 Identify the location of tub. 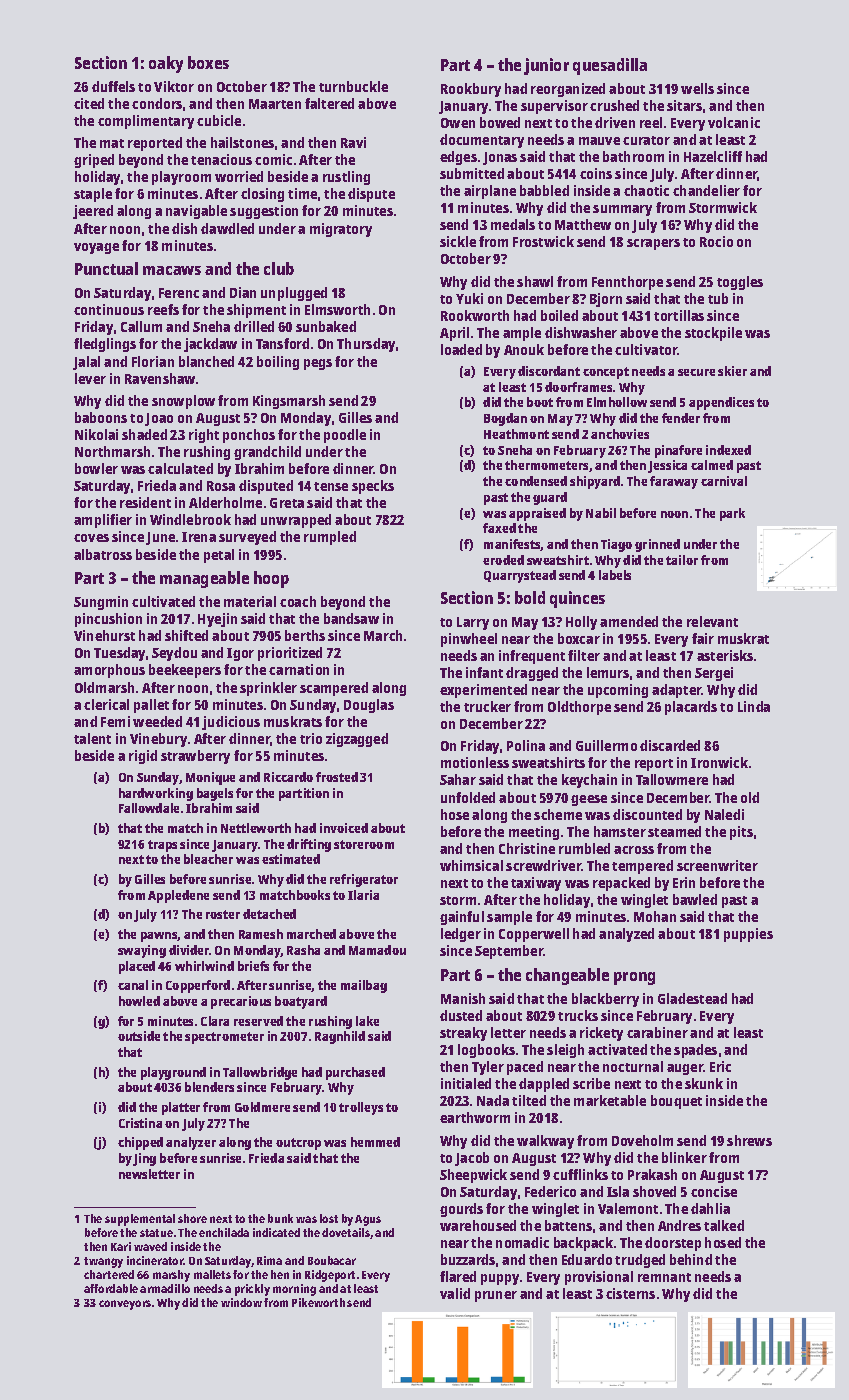
(718, 298).
